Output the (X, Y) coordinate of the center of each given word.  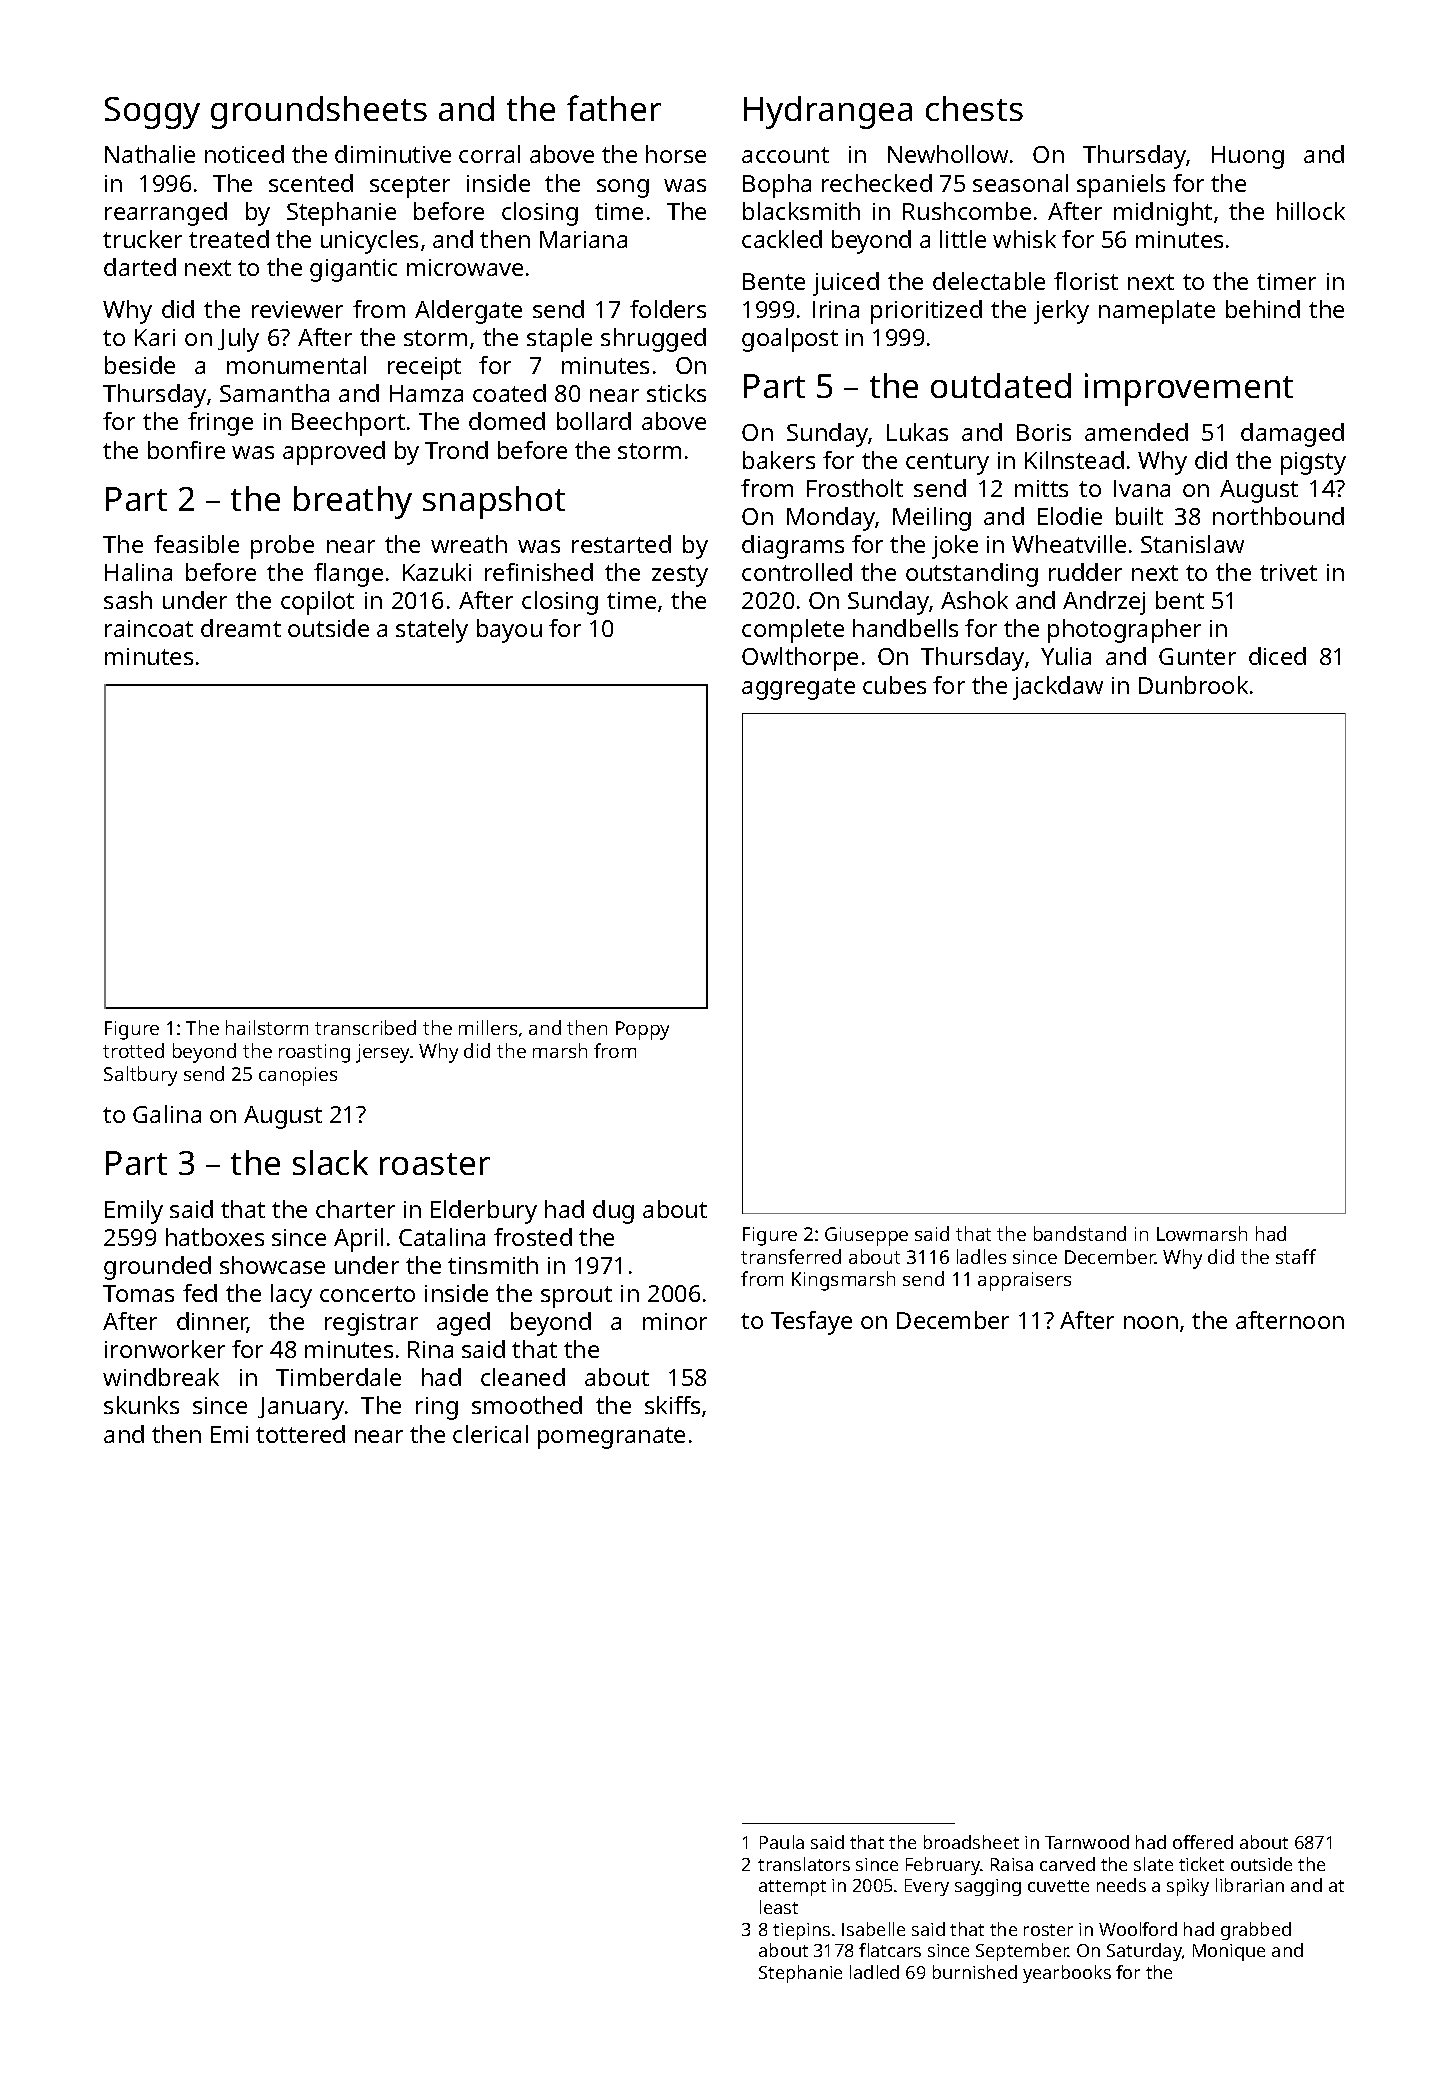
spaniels (1121, 186)
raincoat (149, 628)
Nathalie (150, 154)
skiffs (672, 1405)
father (614, 108)
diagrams (793, 547)
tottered (300, 1434)
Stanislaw (1192, 544)
